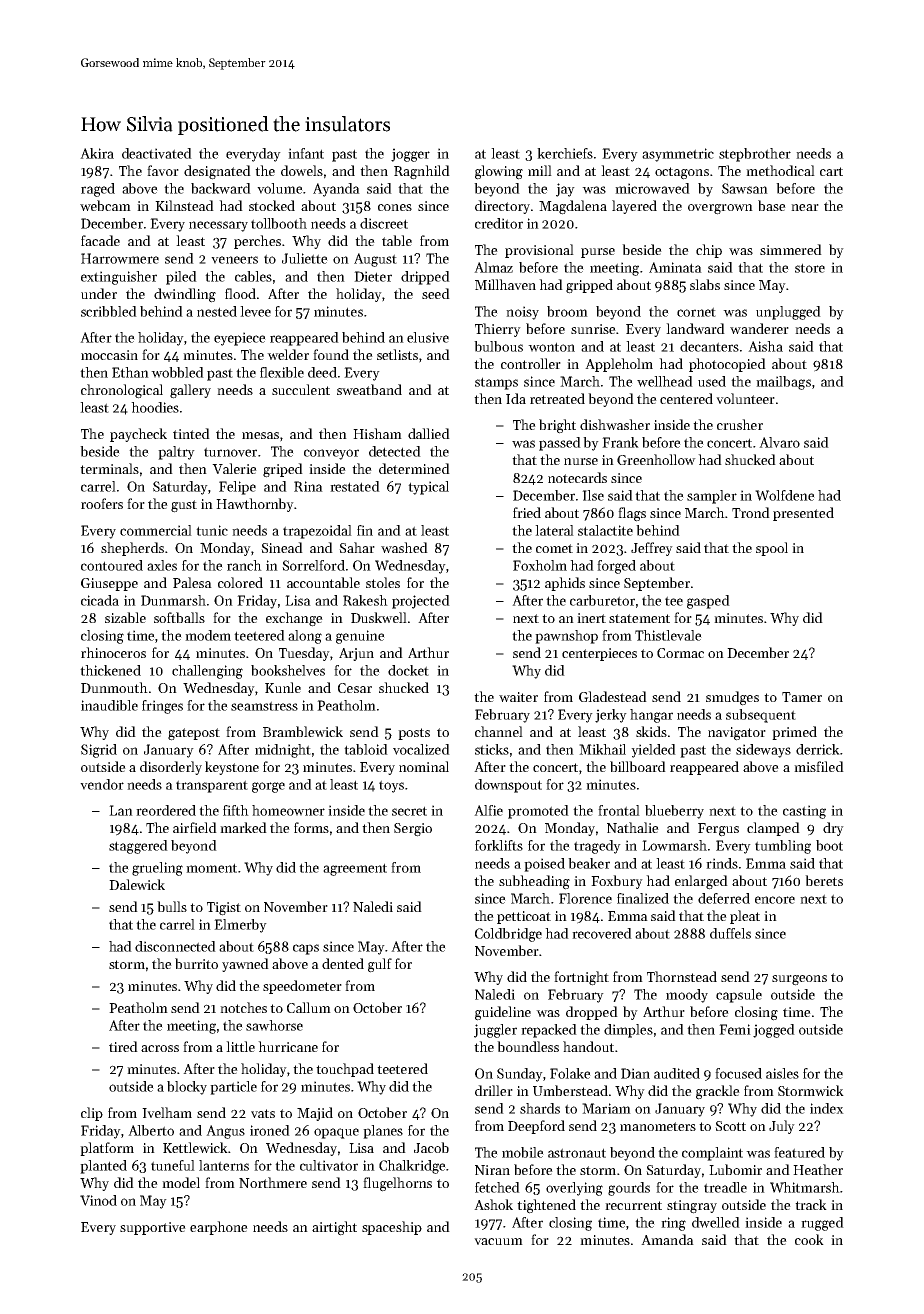  Describe the element at coordinates (785, 495) in the screenshot. I see `Wolfdene` at that location.
